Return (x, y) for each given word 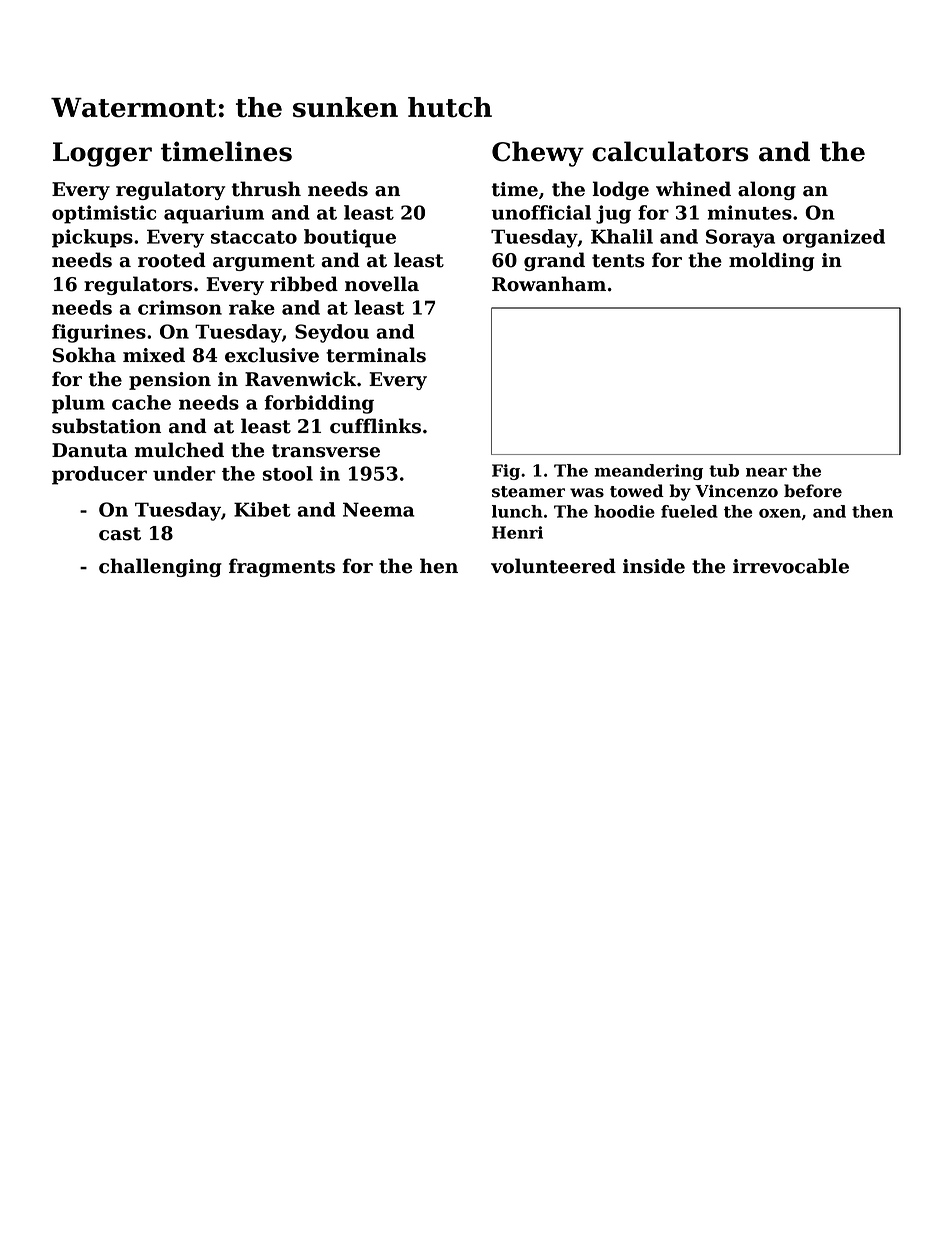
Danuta (90, 450)
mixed (154, 355)
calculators (670, 151)
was (587, 493)
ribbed (304, 284)
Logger (102, 154)
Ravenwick (300, 379)
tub (724, 470)
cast (120, 534)
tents (618, 261)
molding (771, 261)
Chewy (538, 154)
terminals (376, 355)
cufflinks (375, 426)
